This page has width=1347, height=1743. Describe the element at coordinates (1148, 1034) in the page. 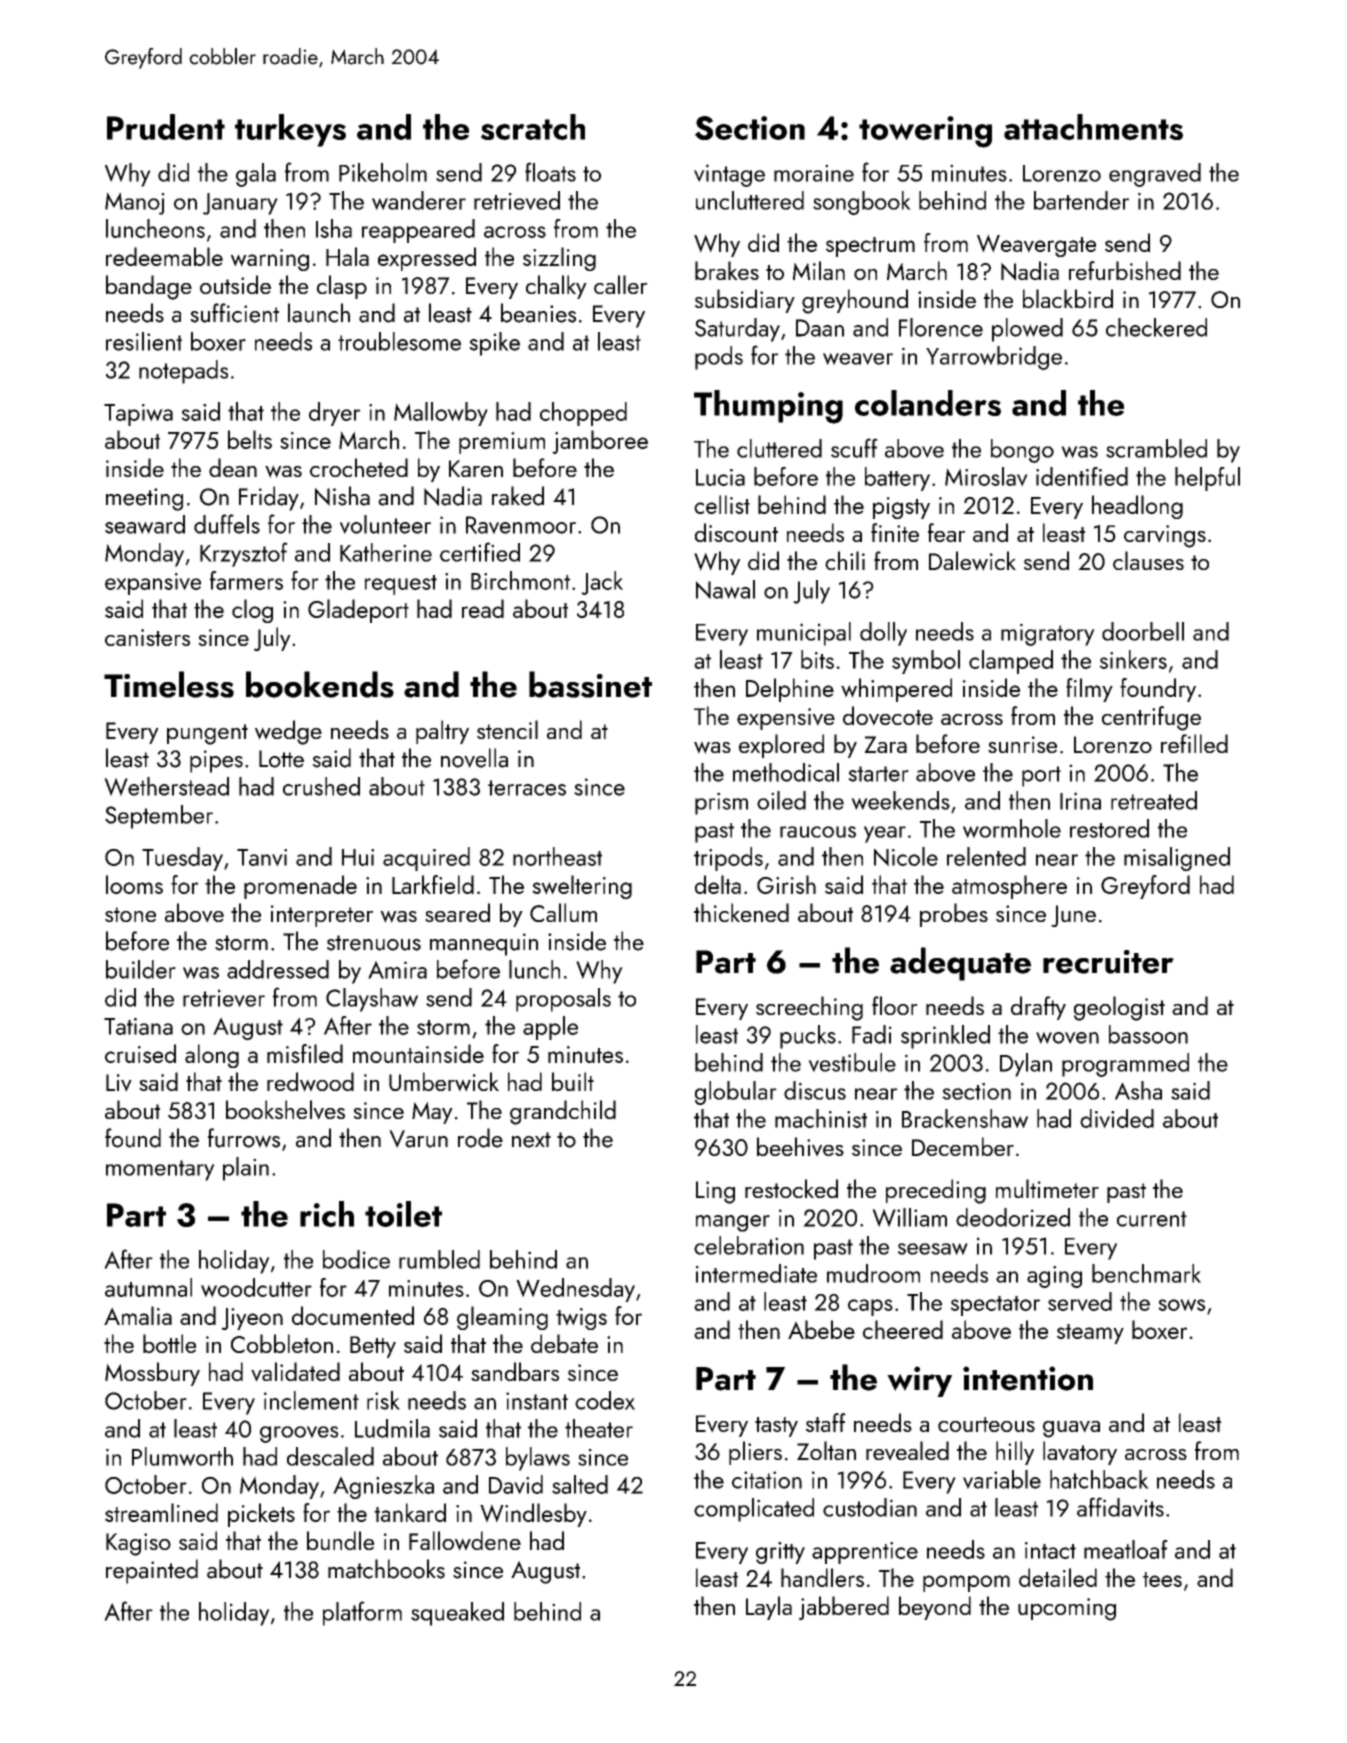

I see `bassoon` at that location.
